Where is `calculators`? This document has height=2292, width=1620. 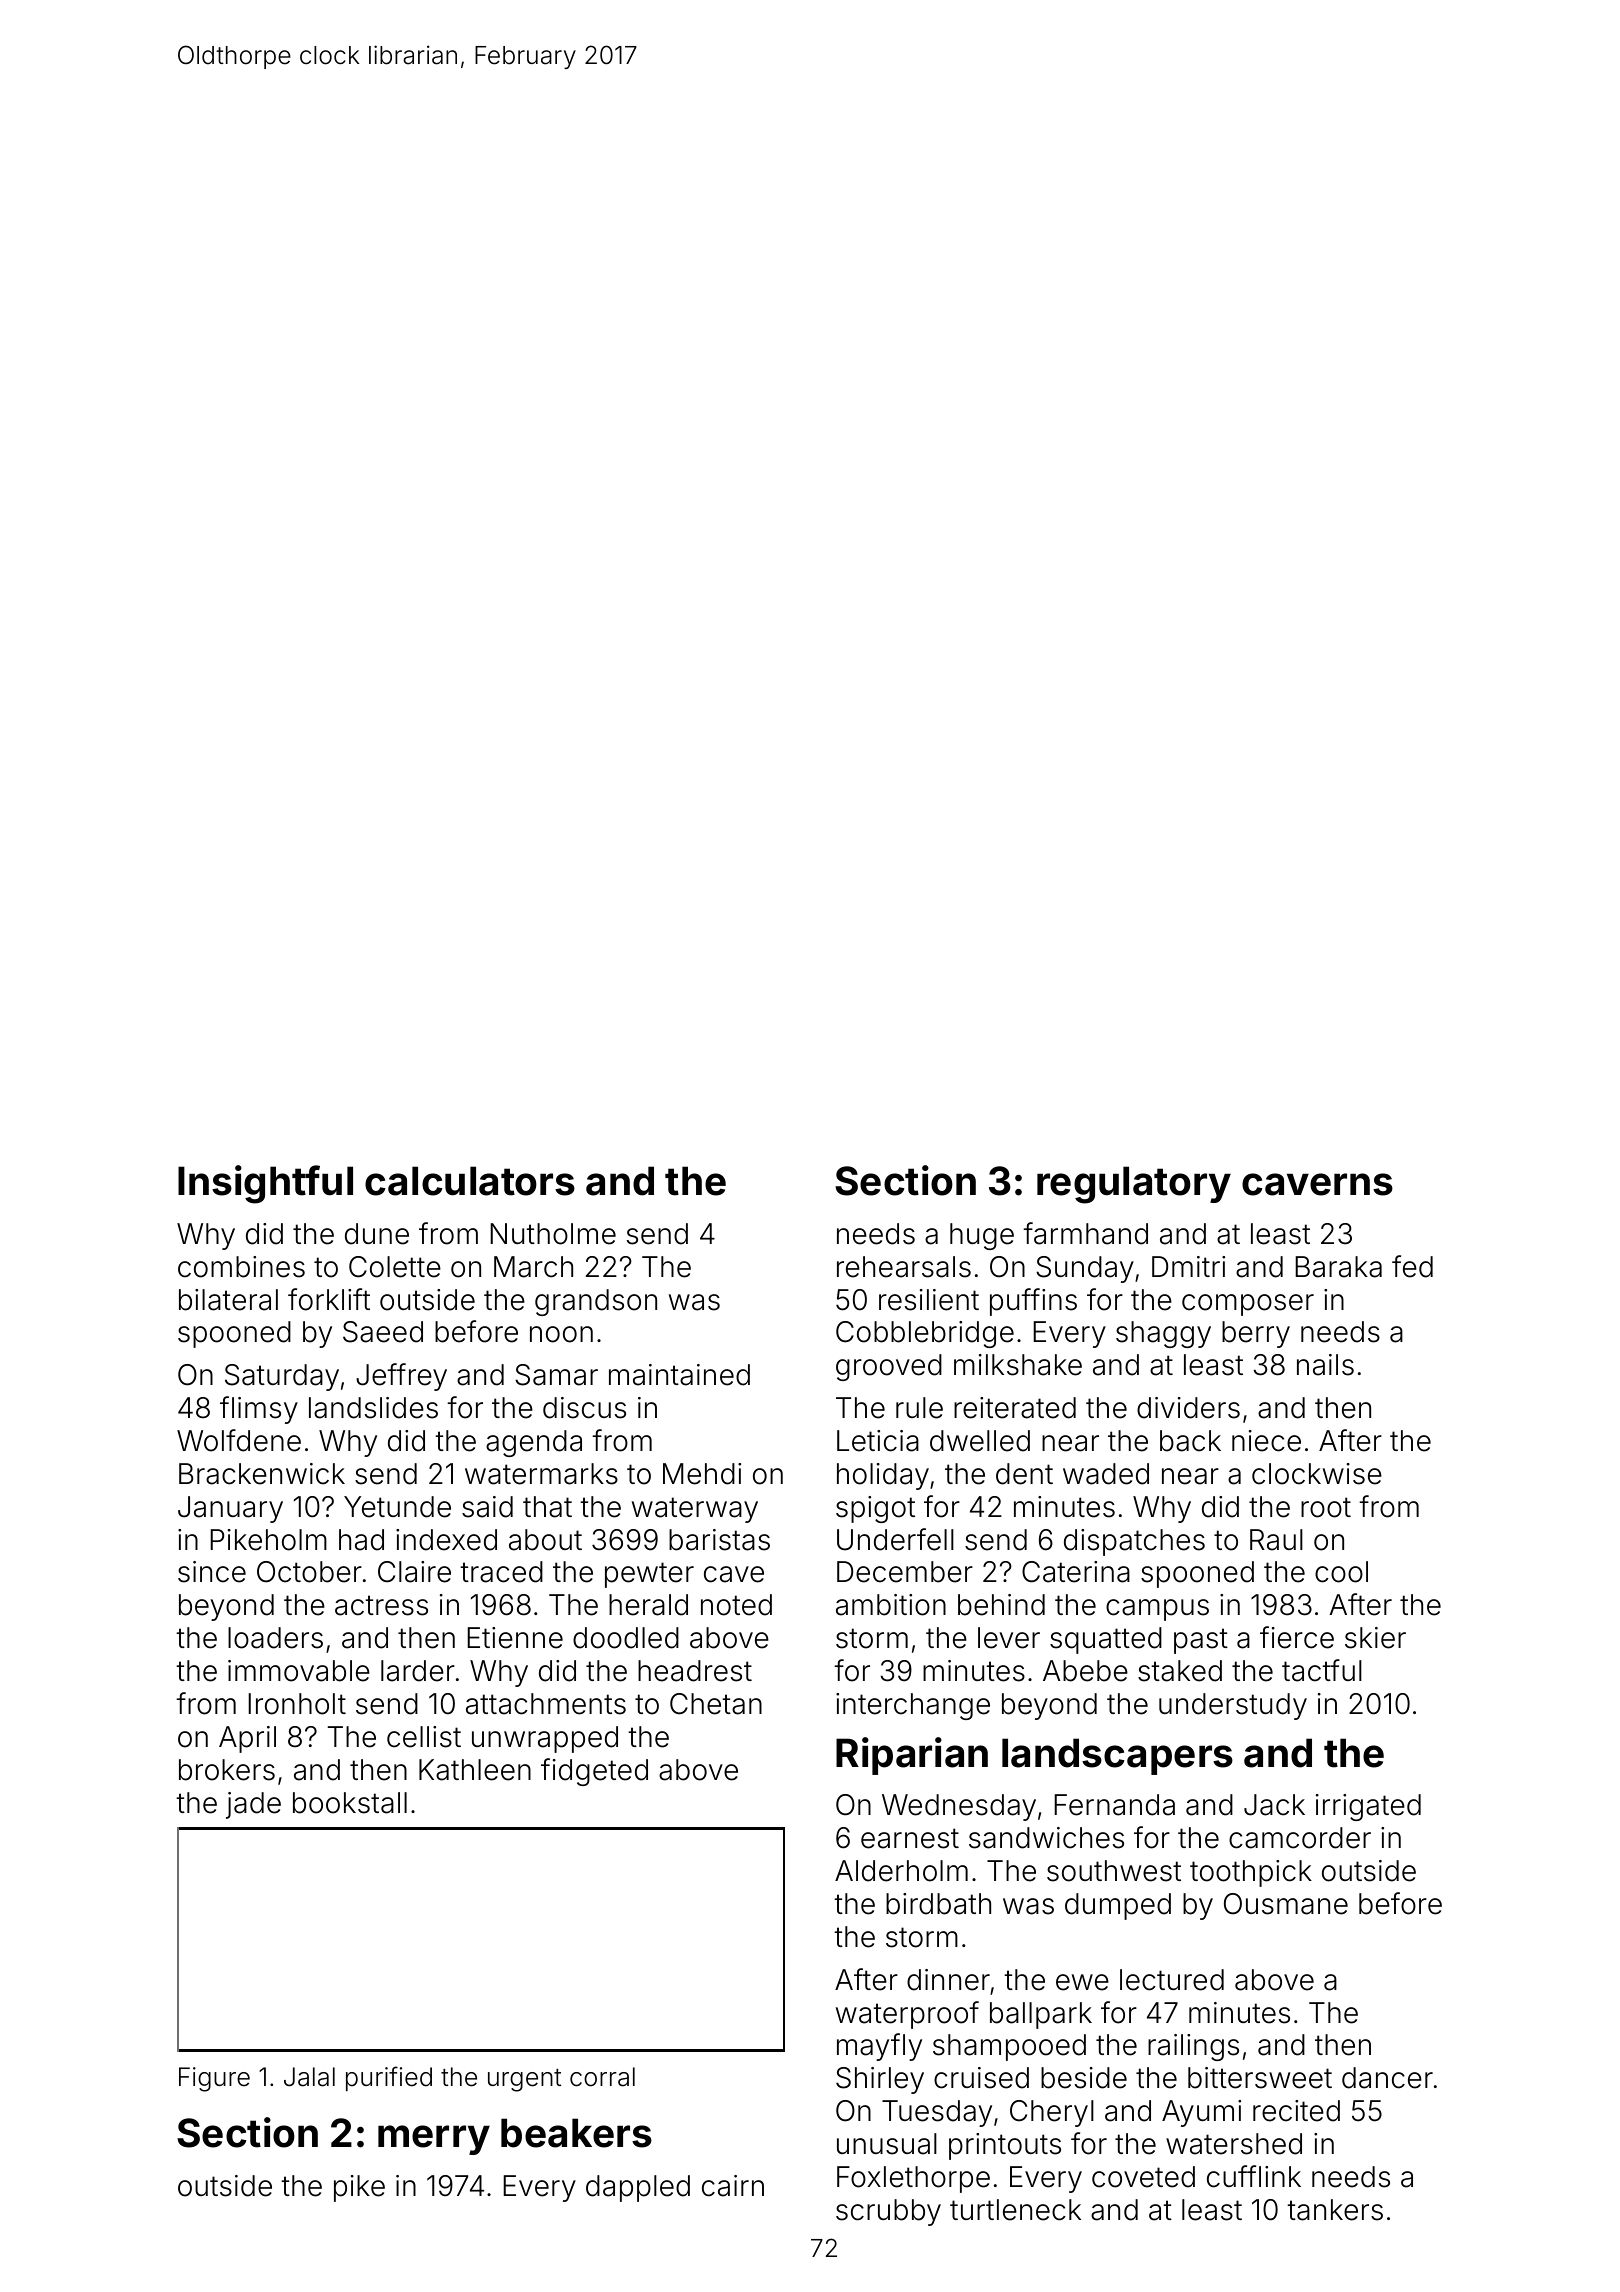
calculators is located at coordinates (470, 1181).
